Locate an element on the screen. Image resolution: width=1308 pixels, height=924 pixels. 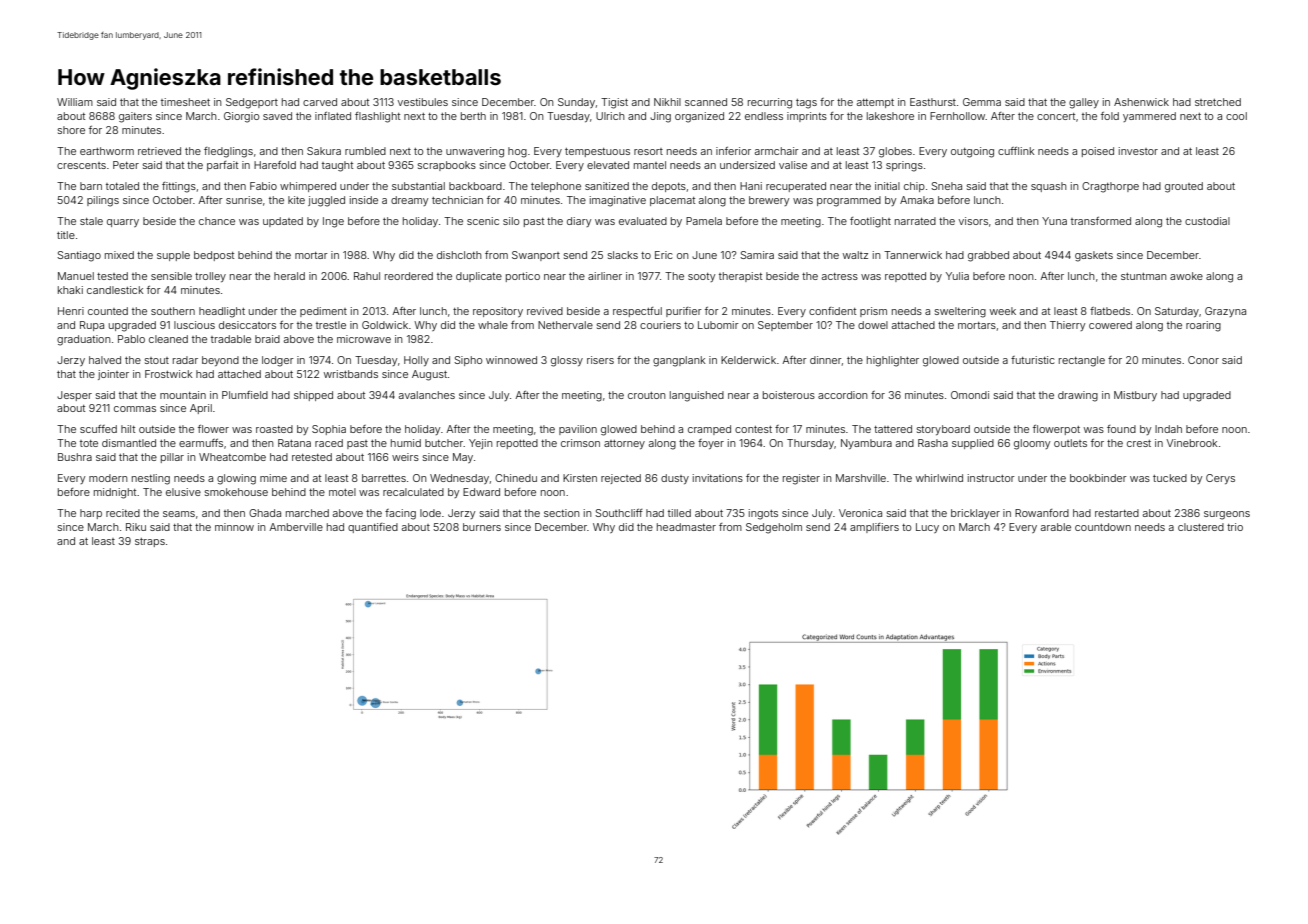
week is located at coordinates (1003, 311).
